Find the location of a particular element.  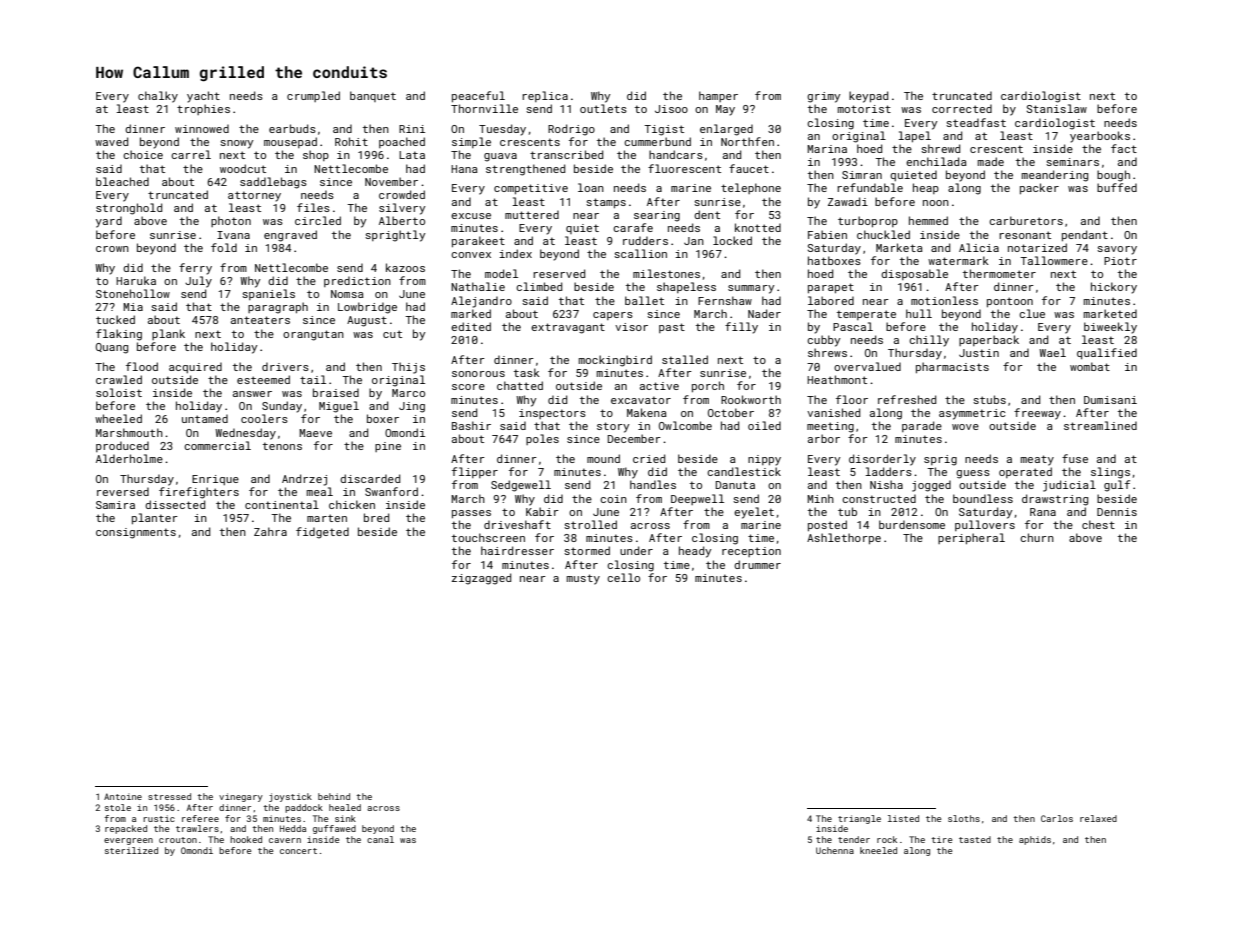

July is located at coordinates (198, 282).
